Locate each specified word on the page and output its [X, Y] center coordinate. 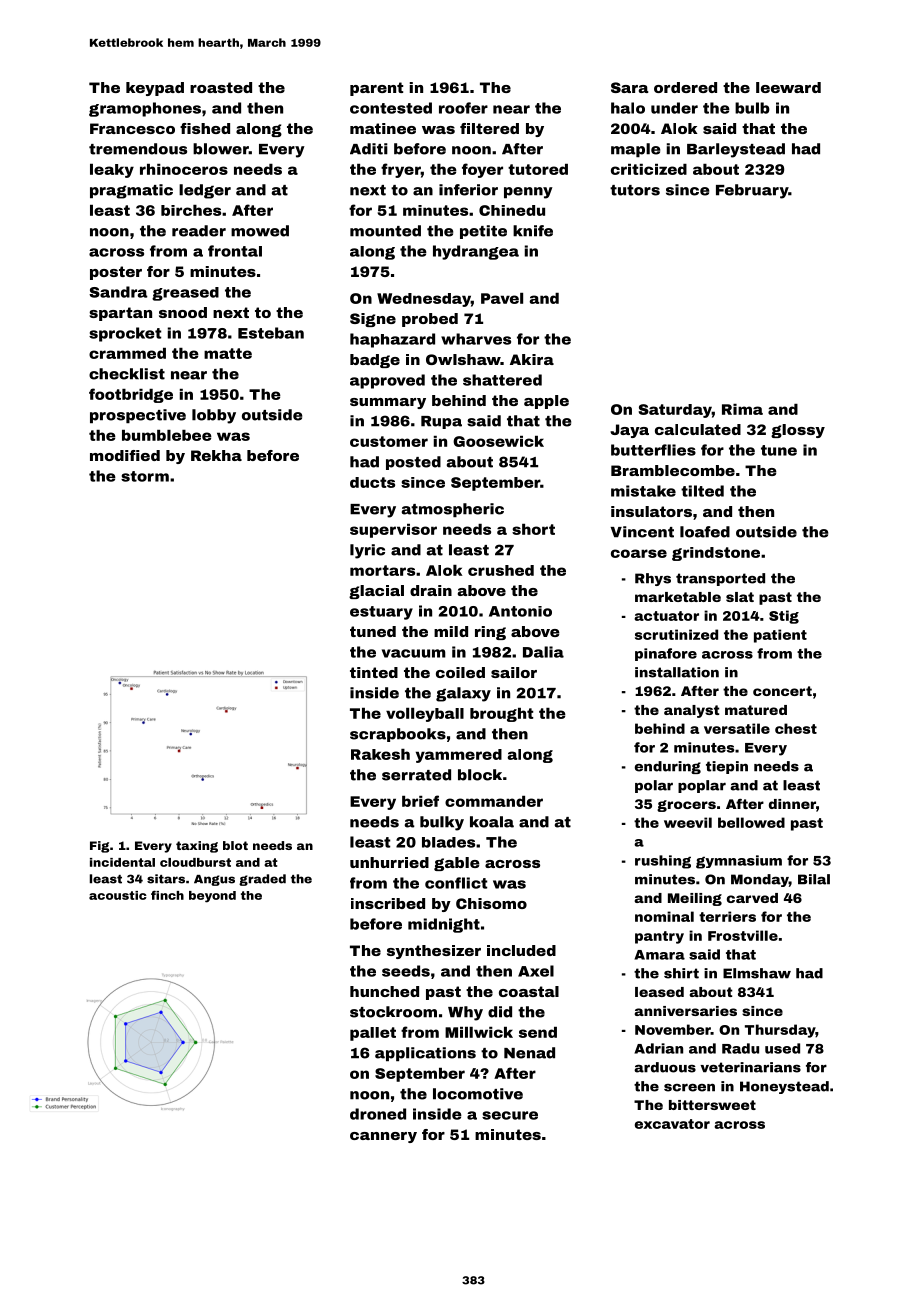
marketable [678, 597]
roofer [463, 108]
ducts [372, 482]
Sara [629, 87]
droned [378, 1114]
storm [145, 476]
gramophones [145, 109]
